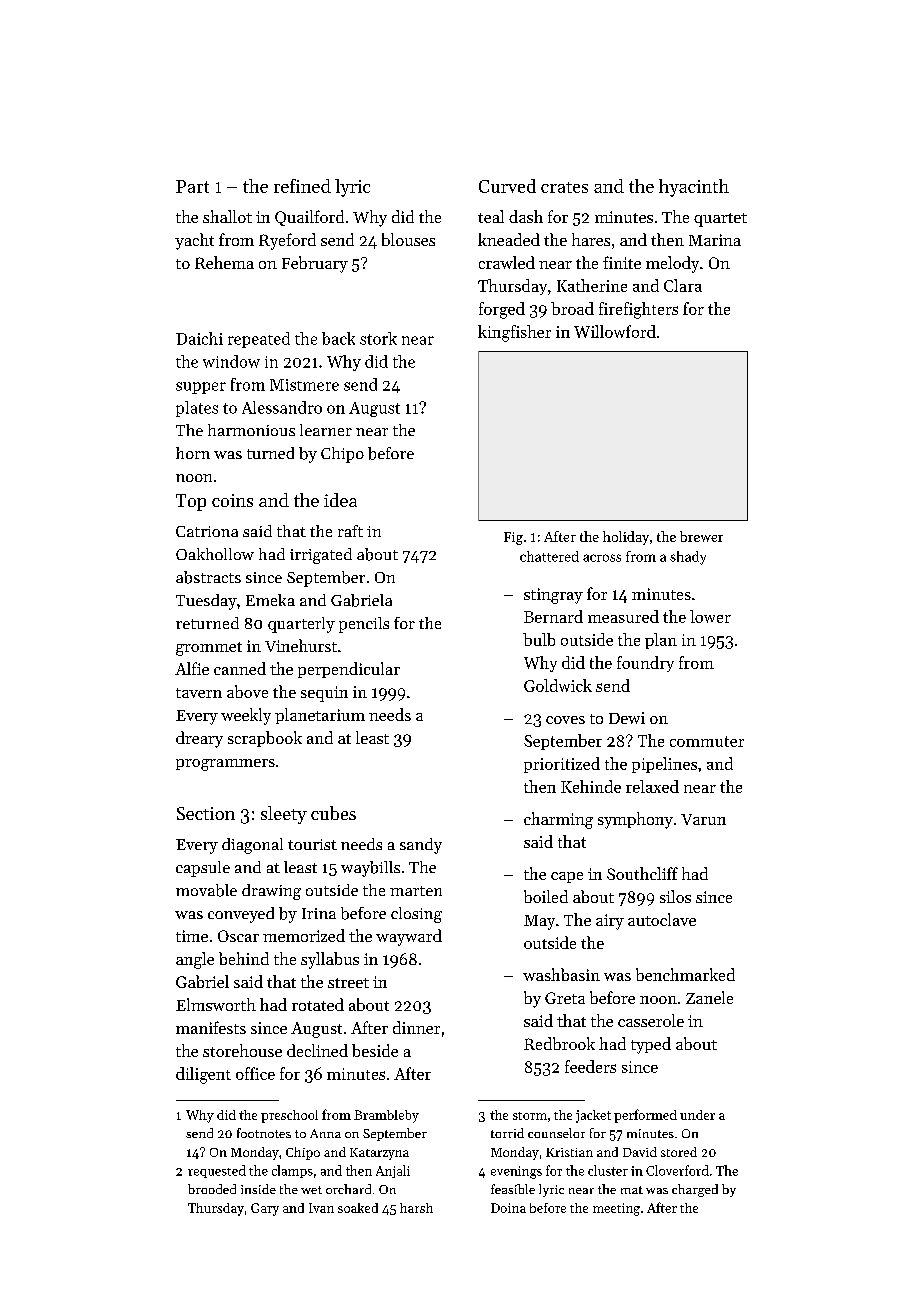 This screenshot has height=1311, width=924. I want to click on stork, so click(378, 338).
